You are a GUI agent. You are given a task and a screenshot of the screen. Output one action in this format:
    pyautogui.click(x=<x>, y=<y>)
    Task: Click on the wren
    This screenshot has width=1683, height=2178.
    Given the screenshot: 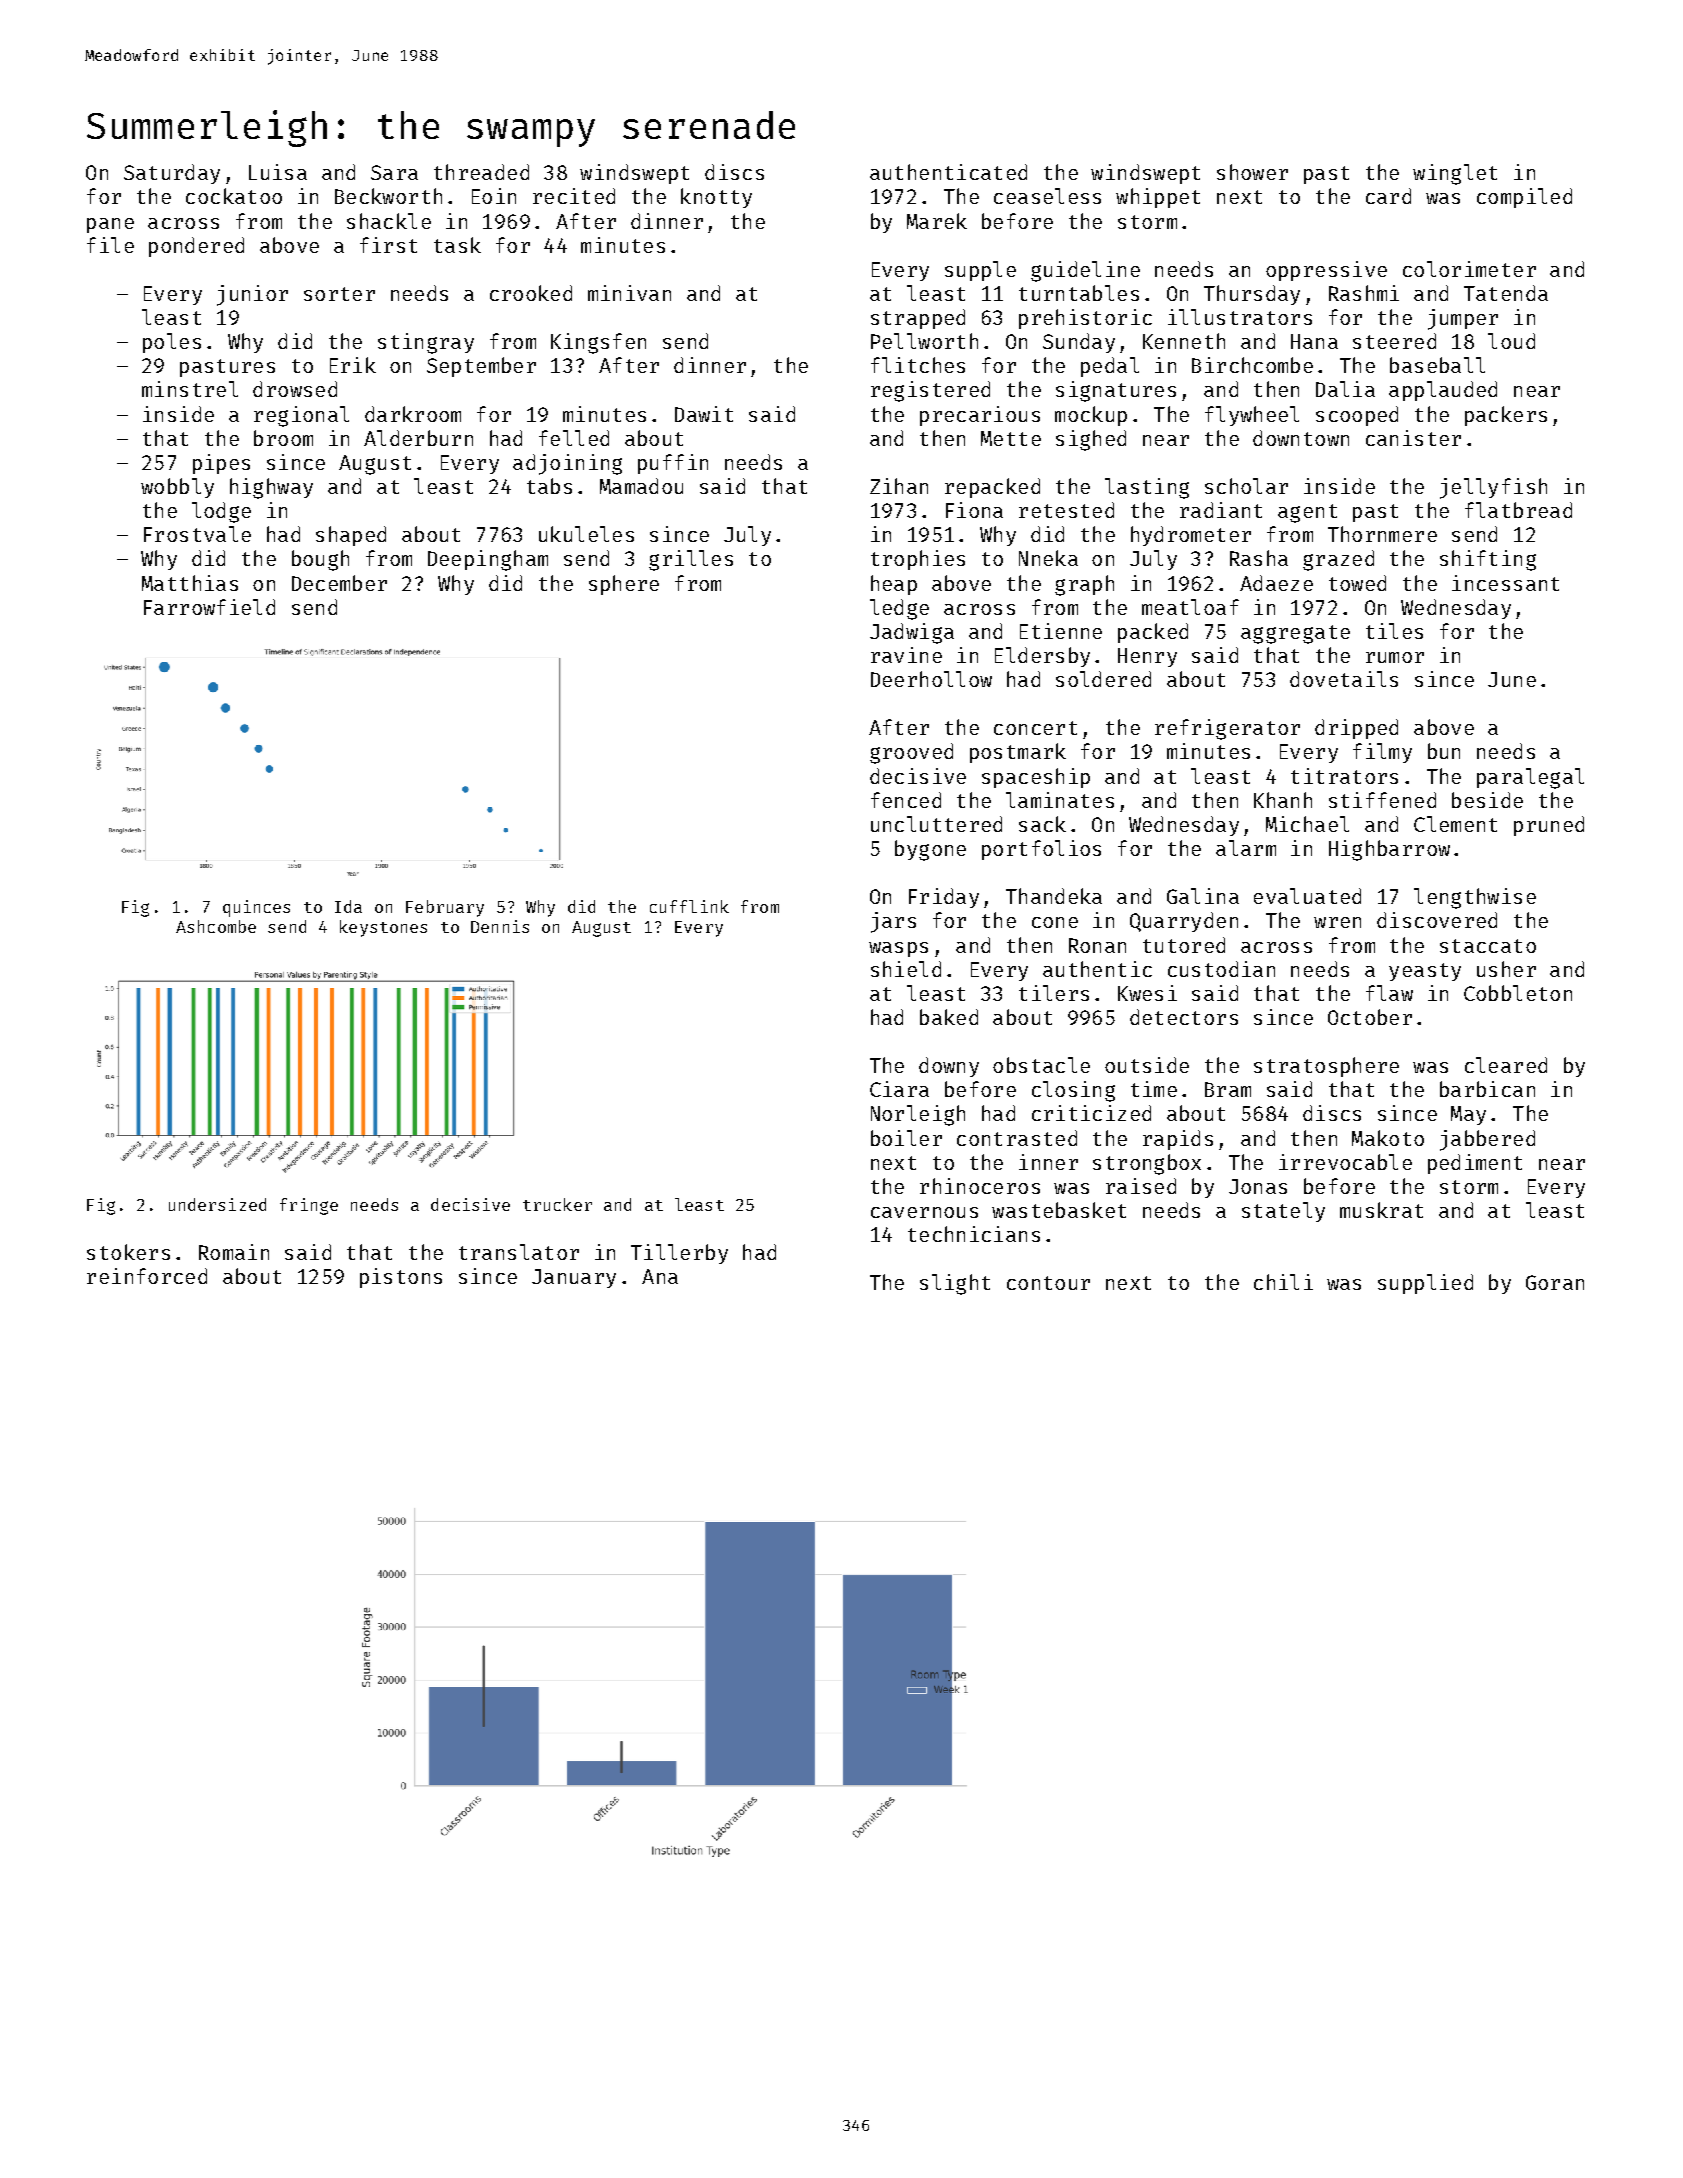 What is the action you would take?
    pyautogui.click(x=1337, y=922)
